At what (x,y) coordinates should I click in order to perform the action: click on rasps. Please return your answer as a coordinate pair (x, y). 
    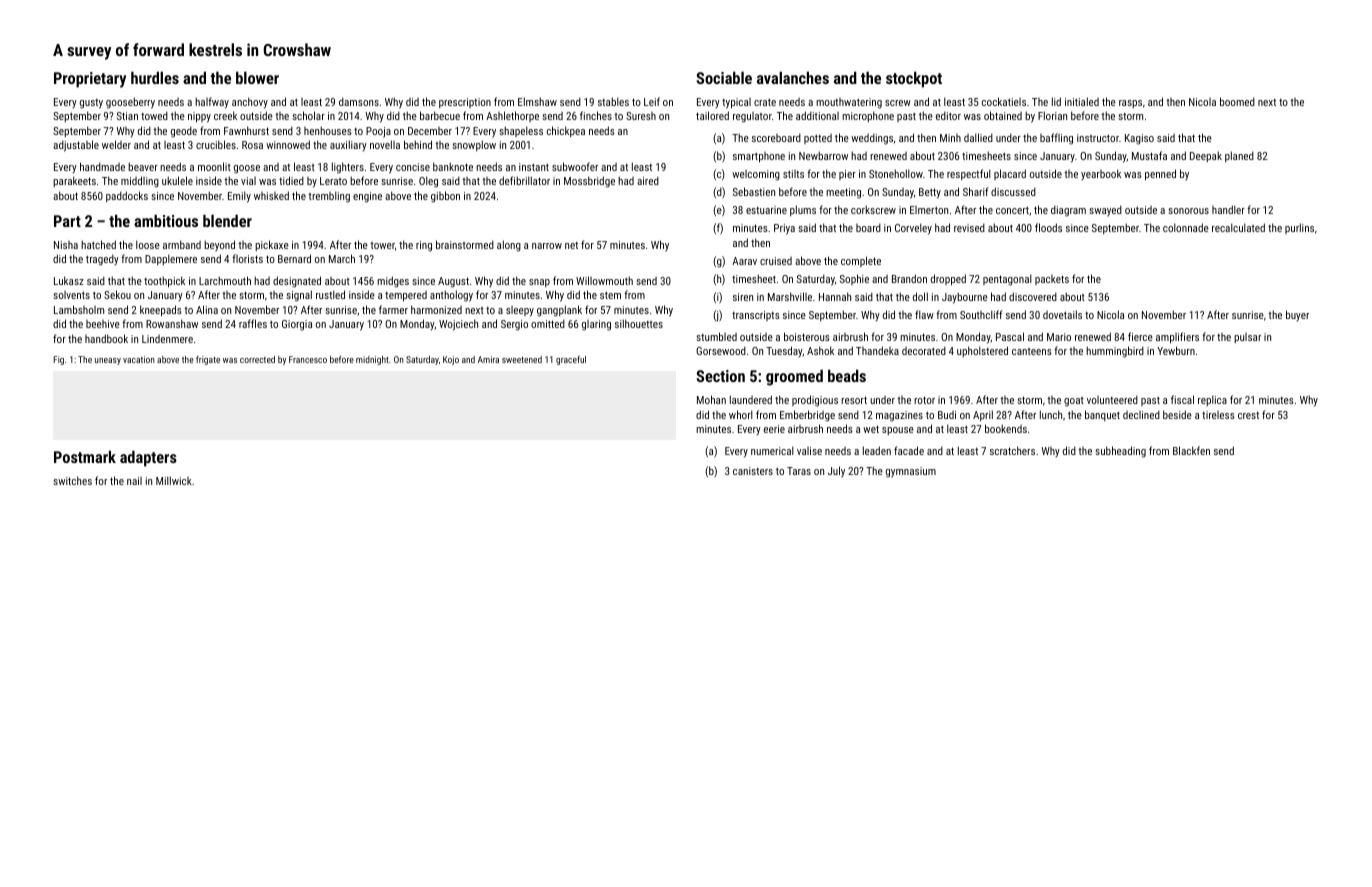
    Looking at the image, I should click on (1130, 104).
